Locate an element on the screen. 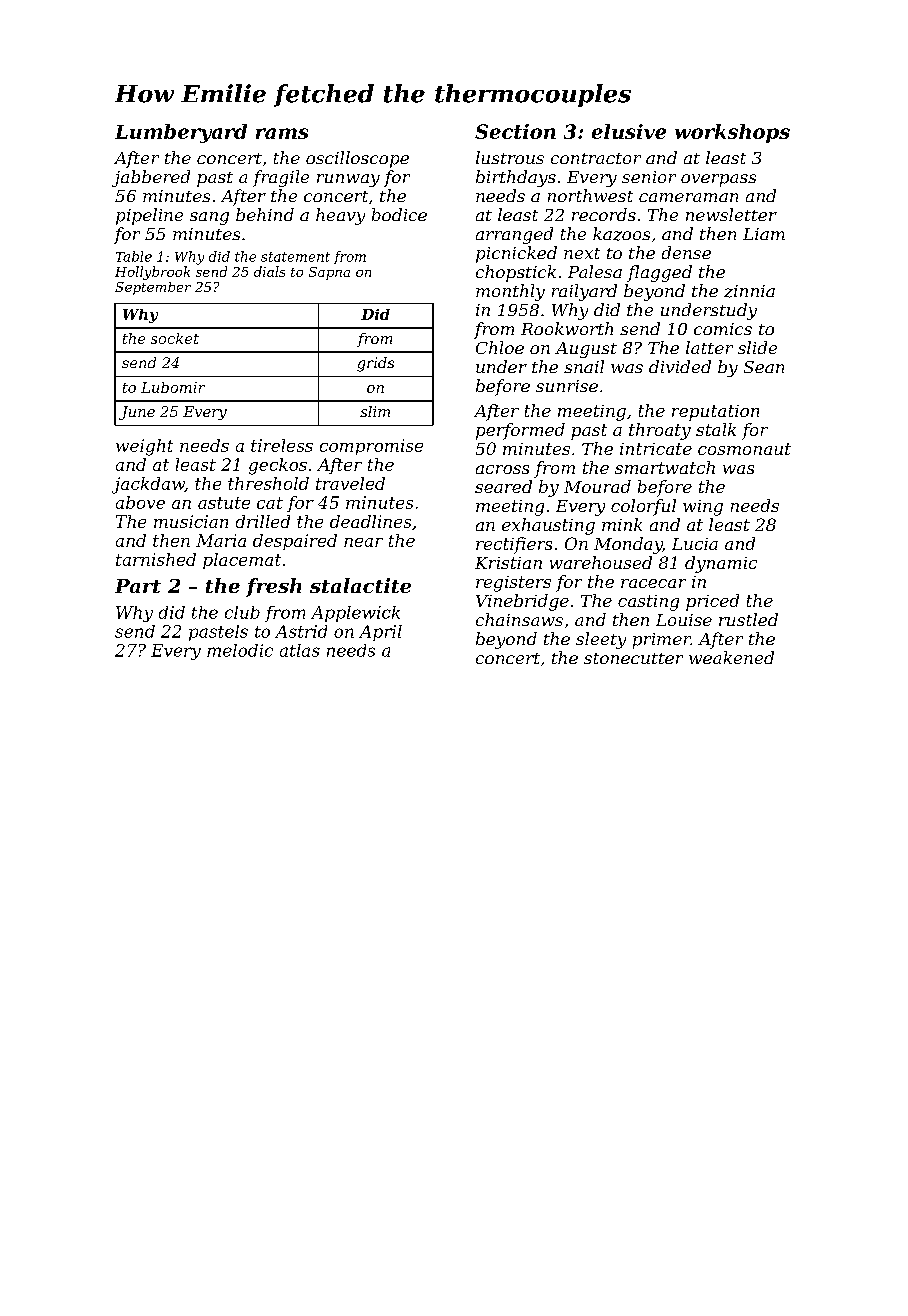  stonecutter is located at coordinates (633, 658).
